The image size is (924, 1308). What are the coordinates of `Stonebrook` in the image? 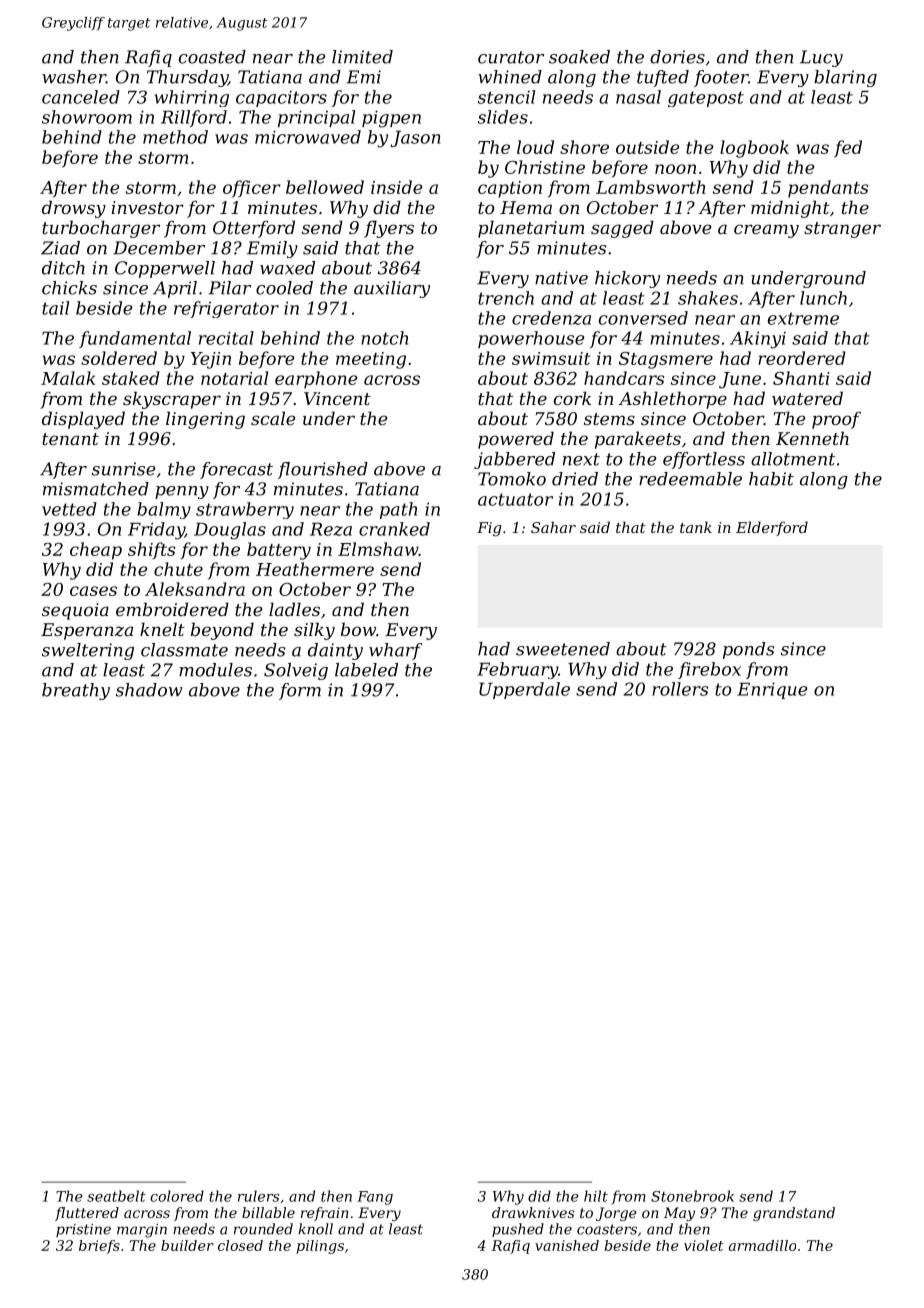 It's located at (692, 1196).
